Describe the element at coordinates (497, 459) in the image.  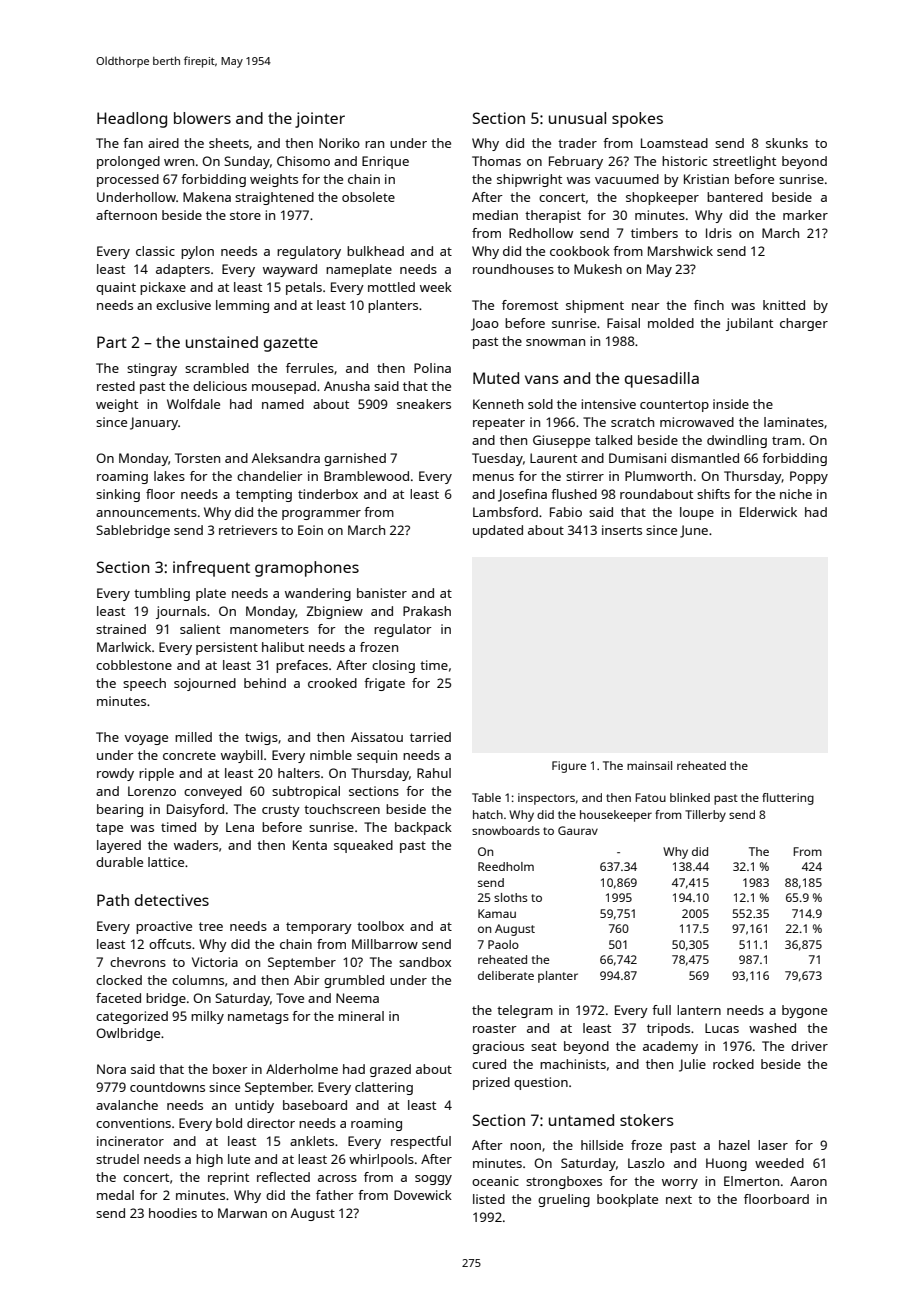
I see `Tuesday` at that location.
